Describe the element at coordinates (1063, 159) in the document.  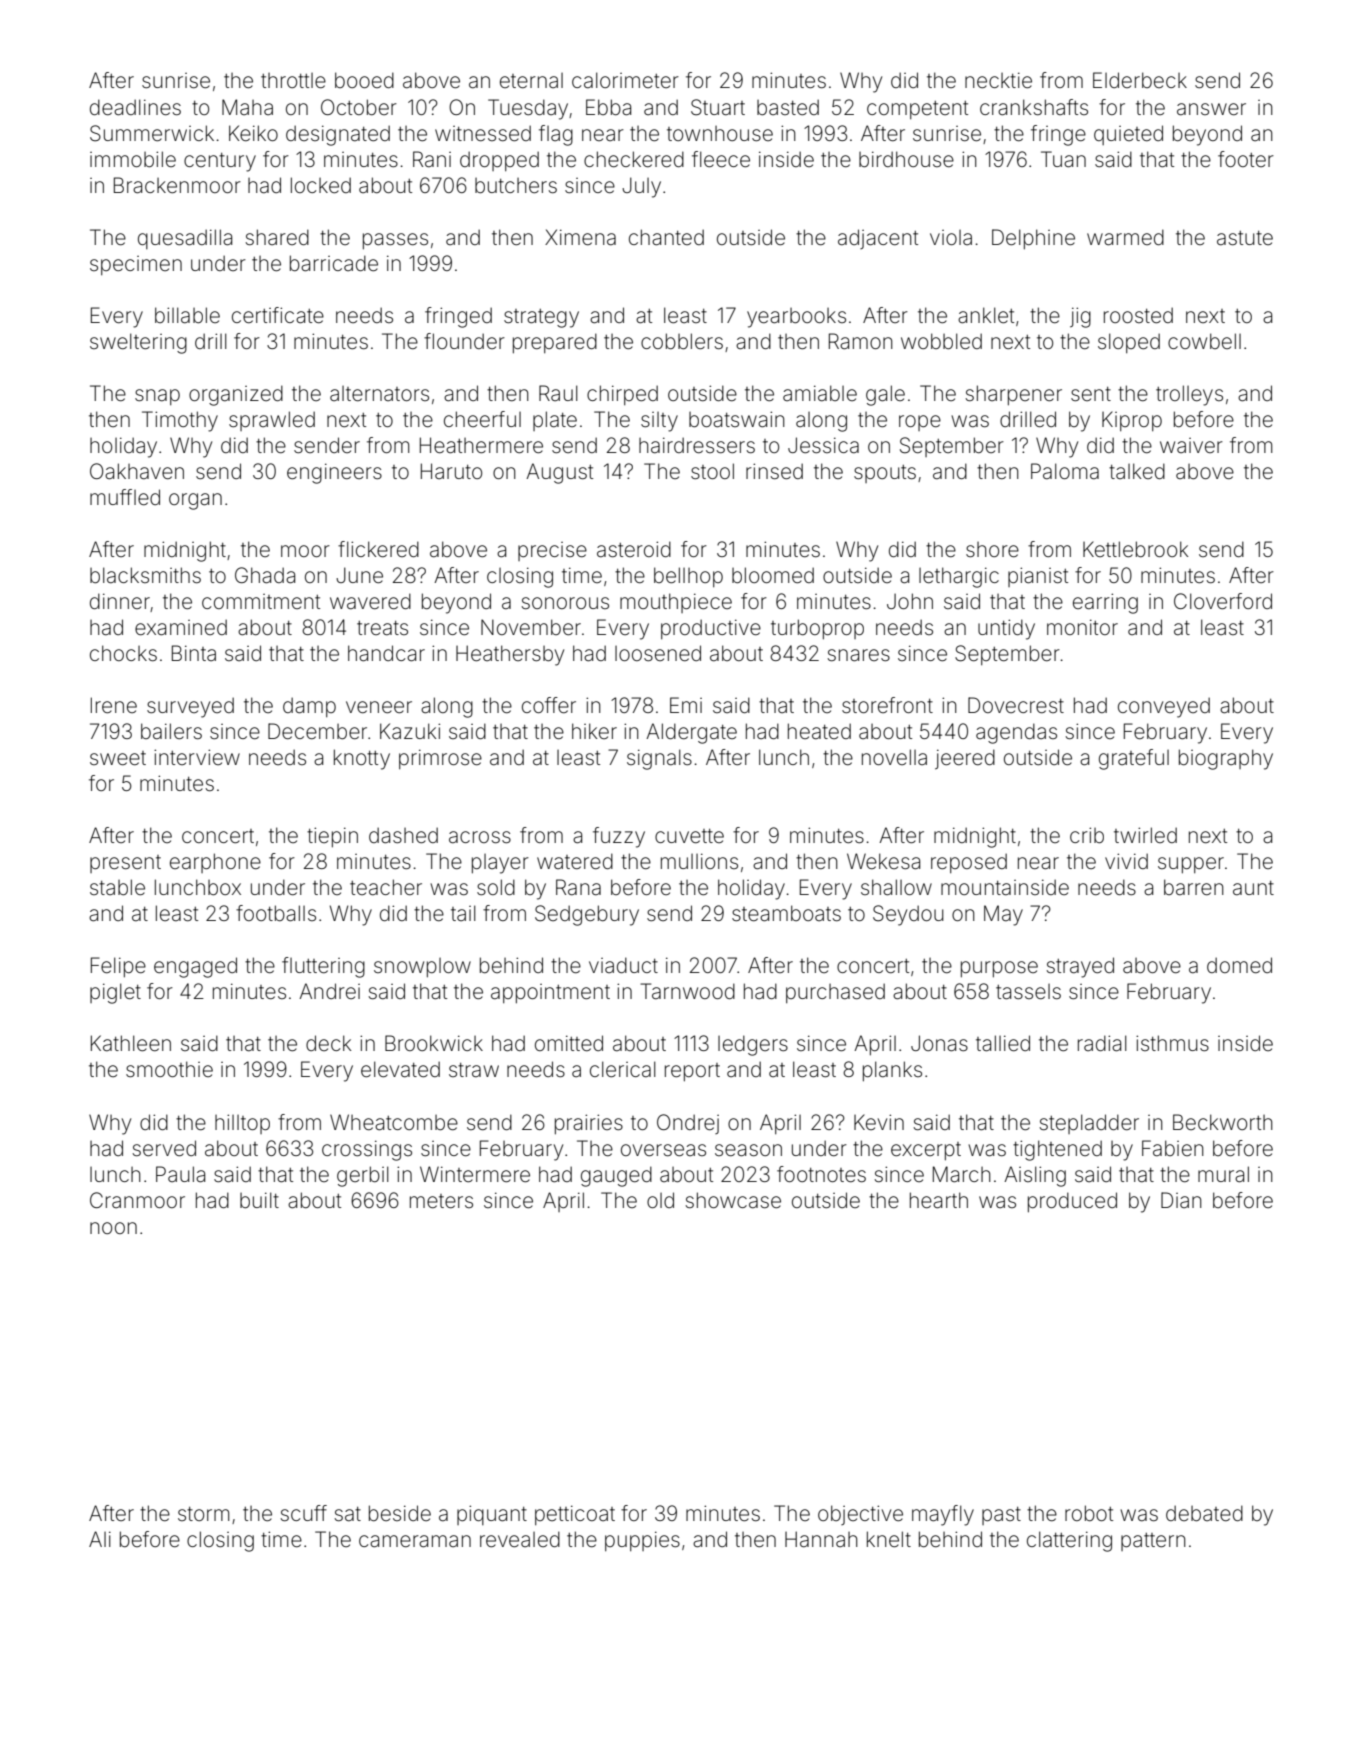
I see `Tuan` at that location.
